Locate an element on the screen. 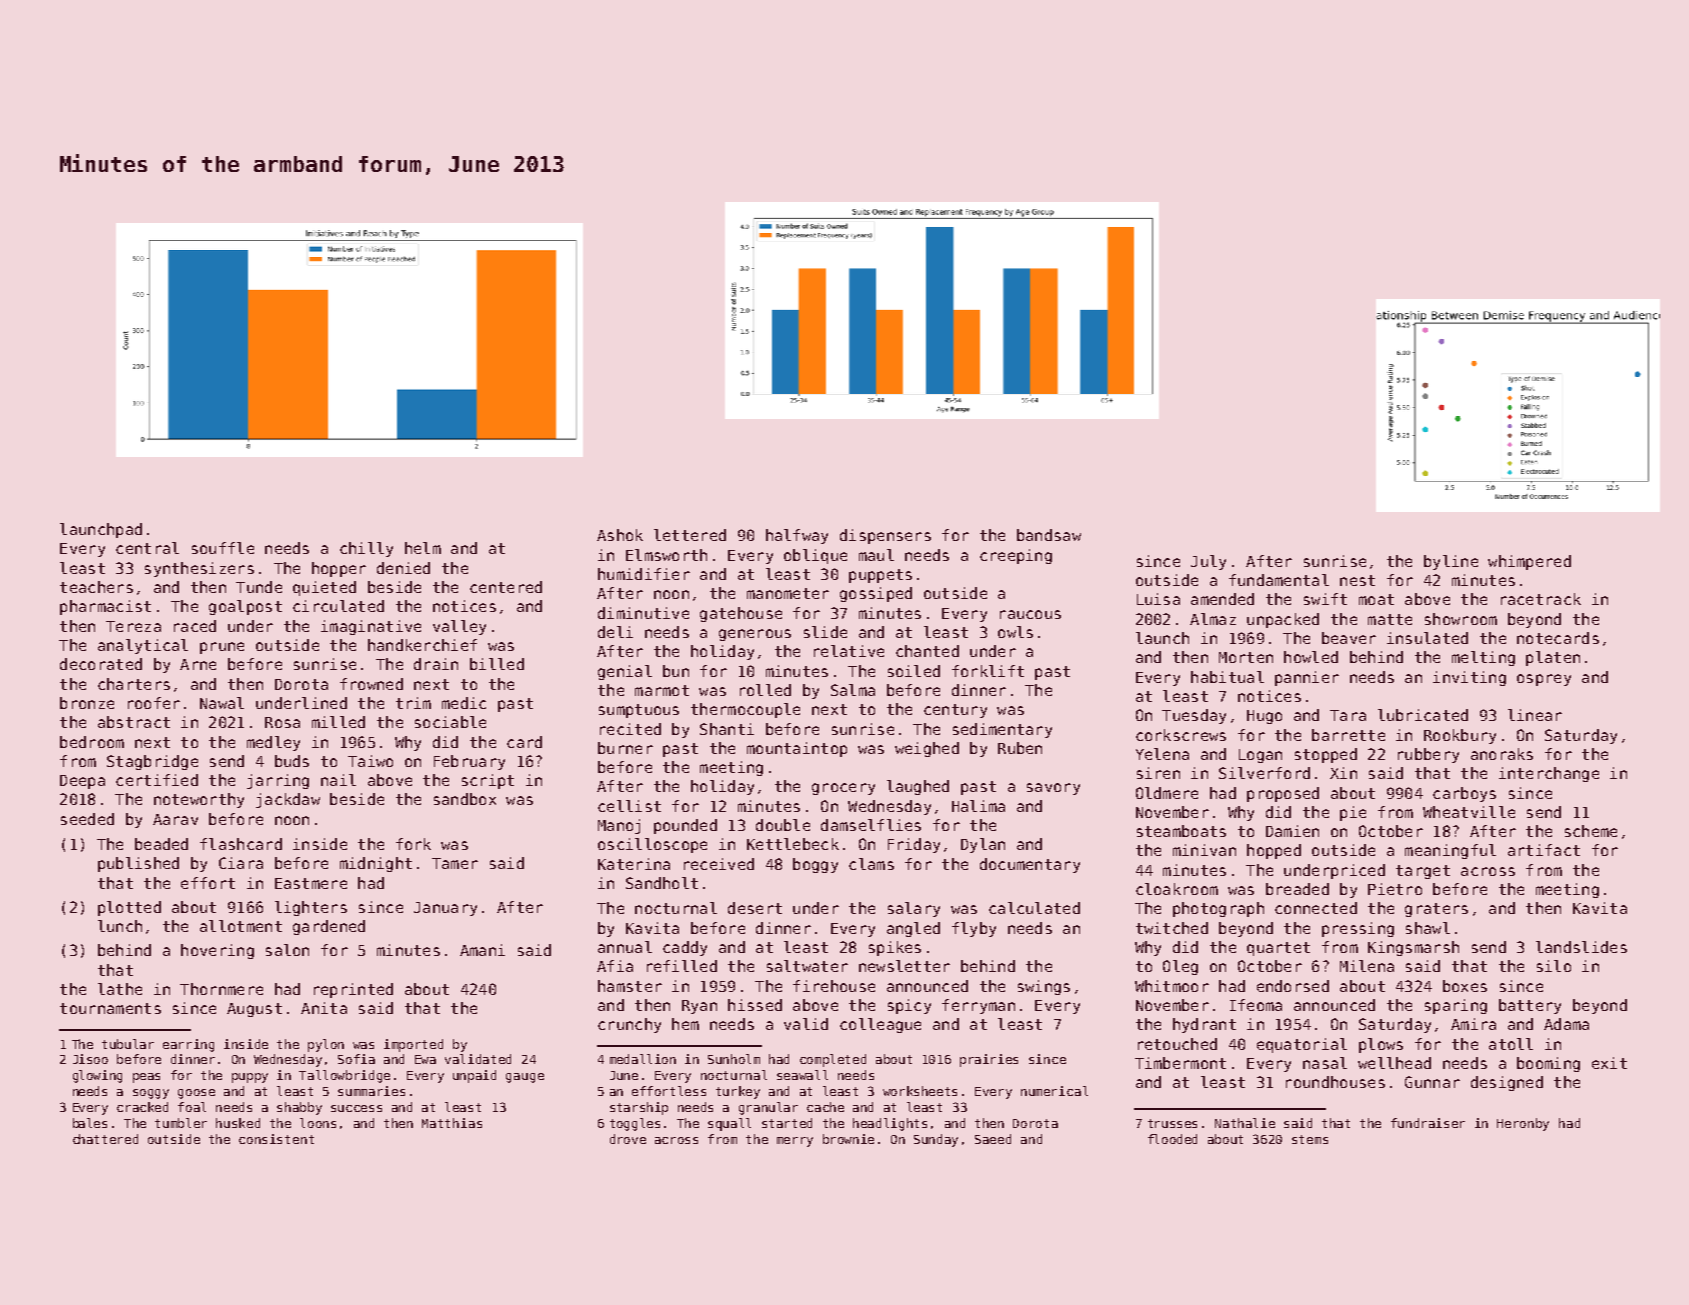  shawl is located at coordinates (1428, 928).
